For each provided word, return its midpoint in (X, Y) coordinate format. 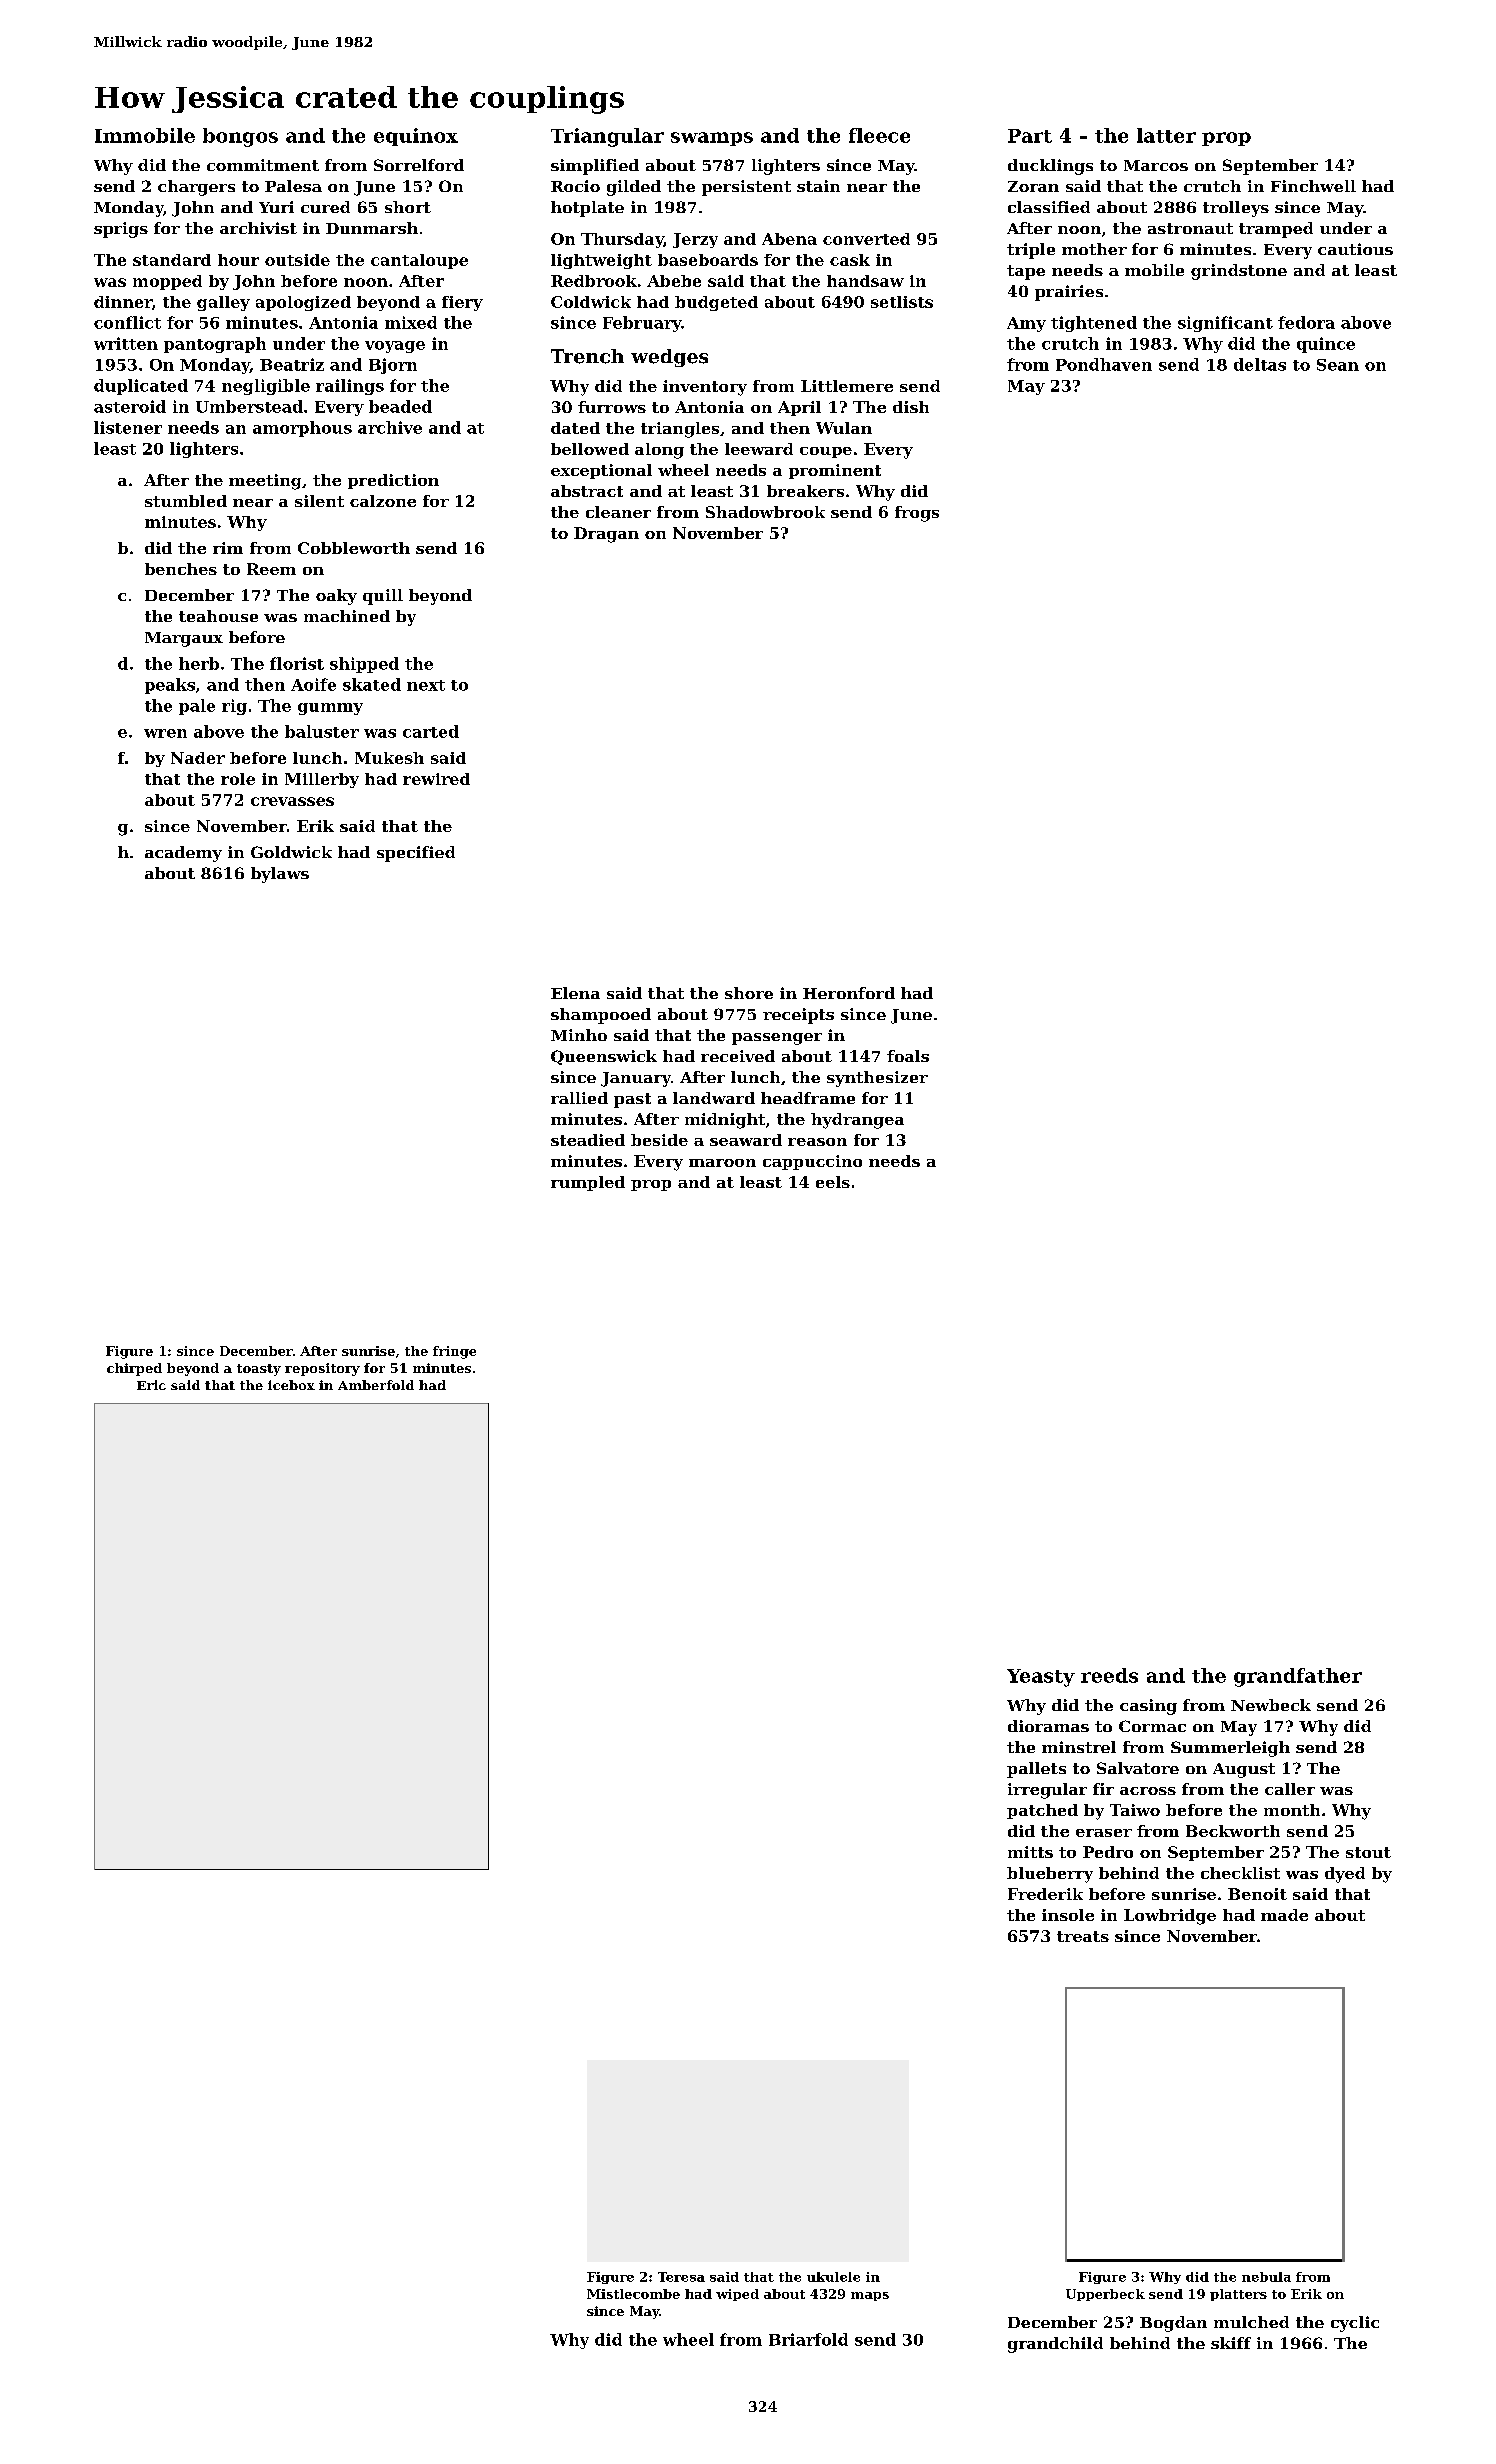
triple (1031, 251)
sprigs (121, 230)
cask (850, 260)
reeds (1109, 1675)
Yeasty (1041, 1678)
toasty (259, 1370)
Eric (151, 1385)
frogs (917, 514)
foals (908, 1056)
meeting (265, 482)
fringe (454, 1352)
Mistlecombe (633, 2294)
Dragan (606, 535)
